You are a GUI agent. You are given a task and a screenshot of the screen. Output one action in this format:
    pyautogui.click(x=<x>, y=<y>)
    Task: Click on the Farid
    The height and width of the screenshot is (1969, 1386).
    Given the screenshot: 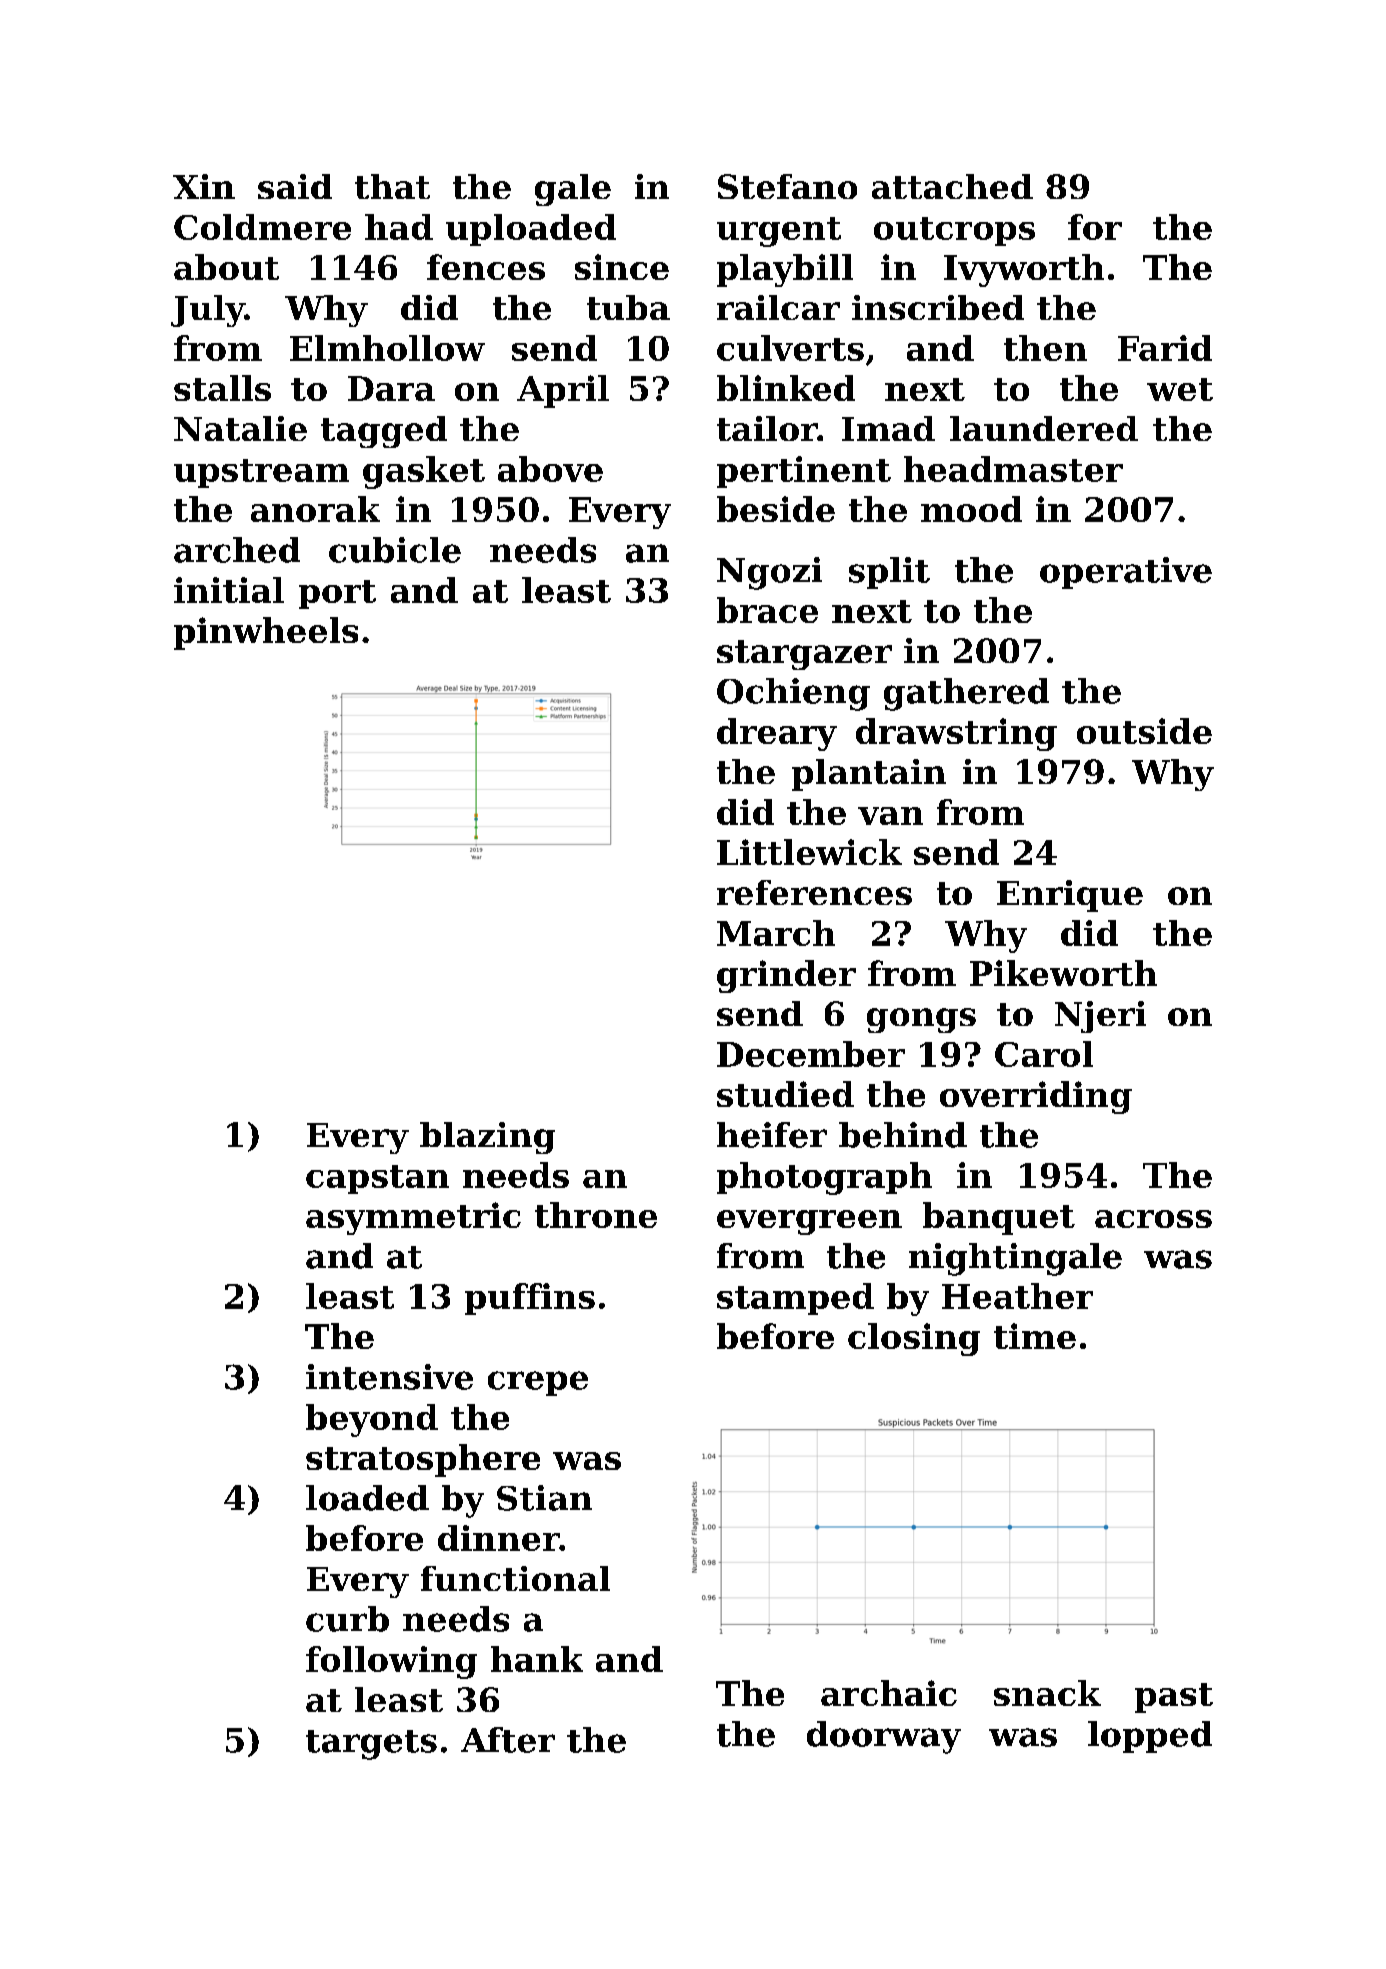 What is the action you would take?
    pyautogui.click(x=1165, y=348)
